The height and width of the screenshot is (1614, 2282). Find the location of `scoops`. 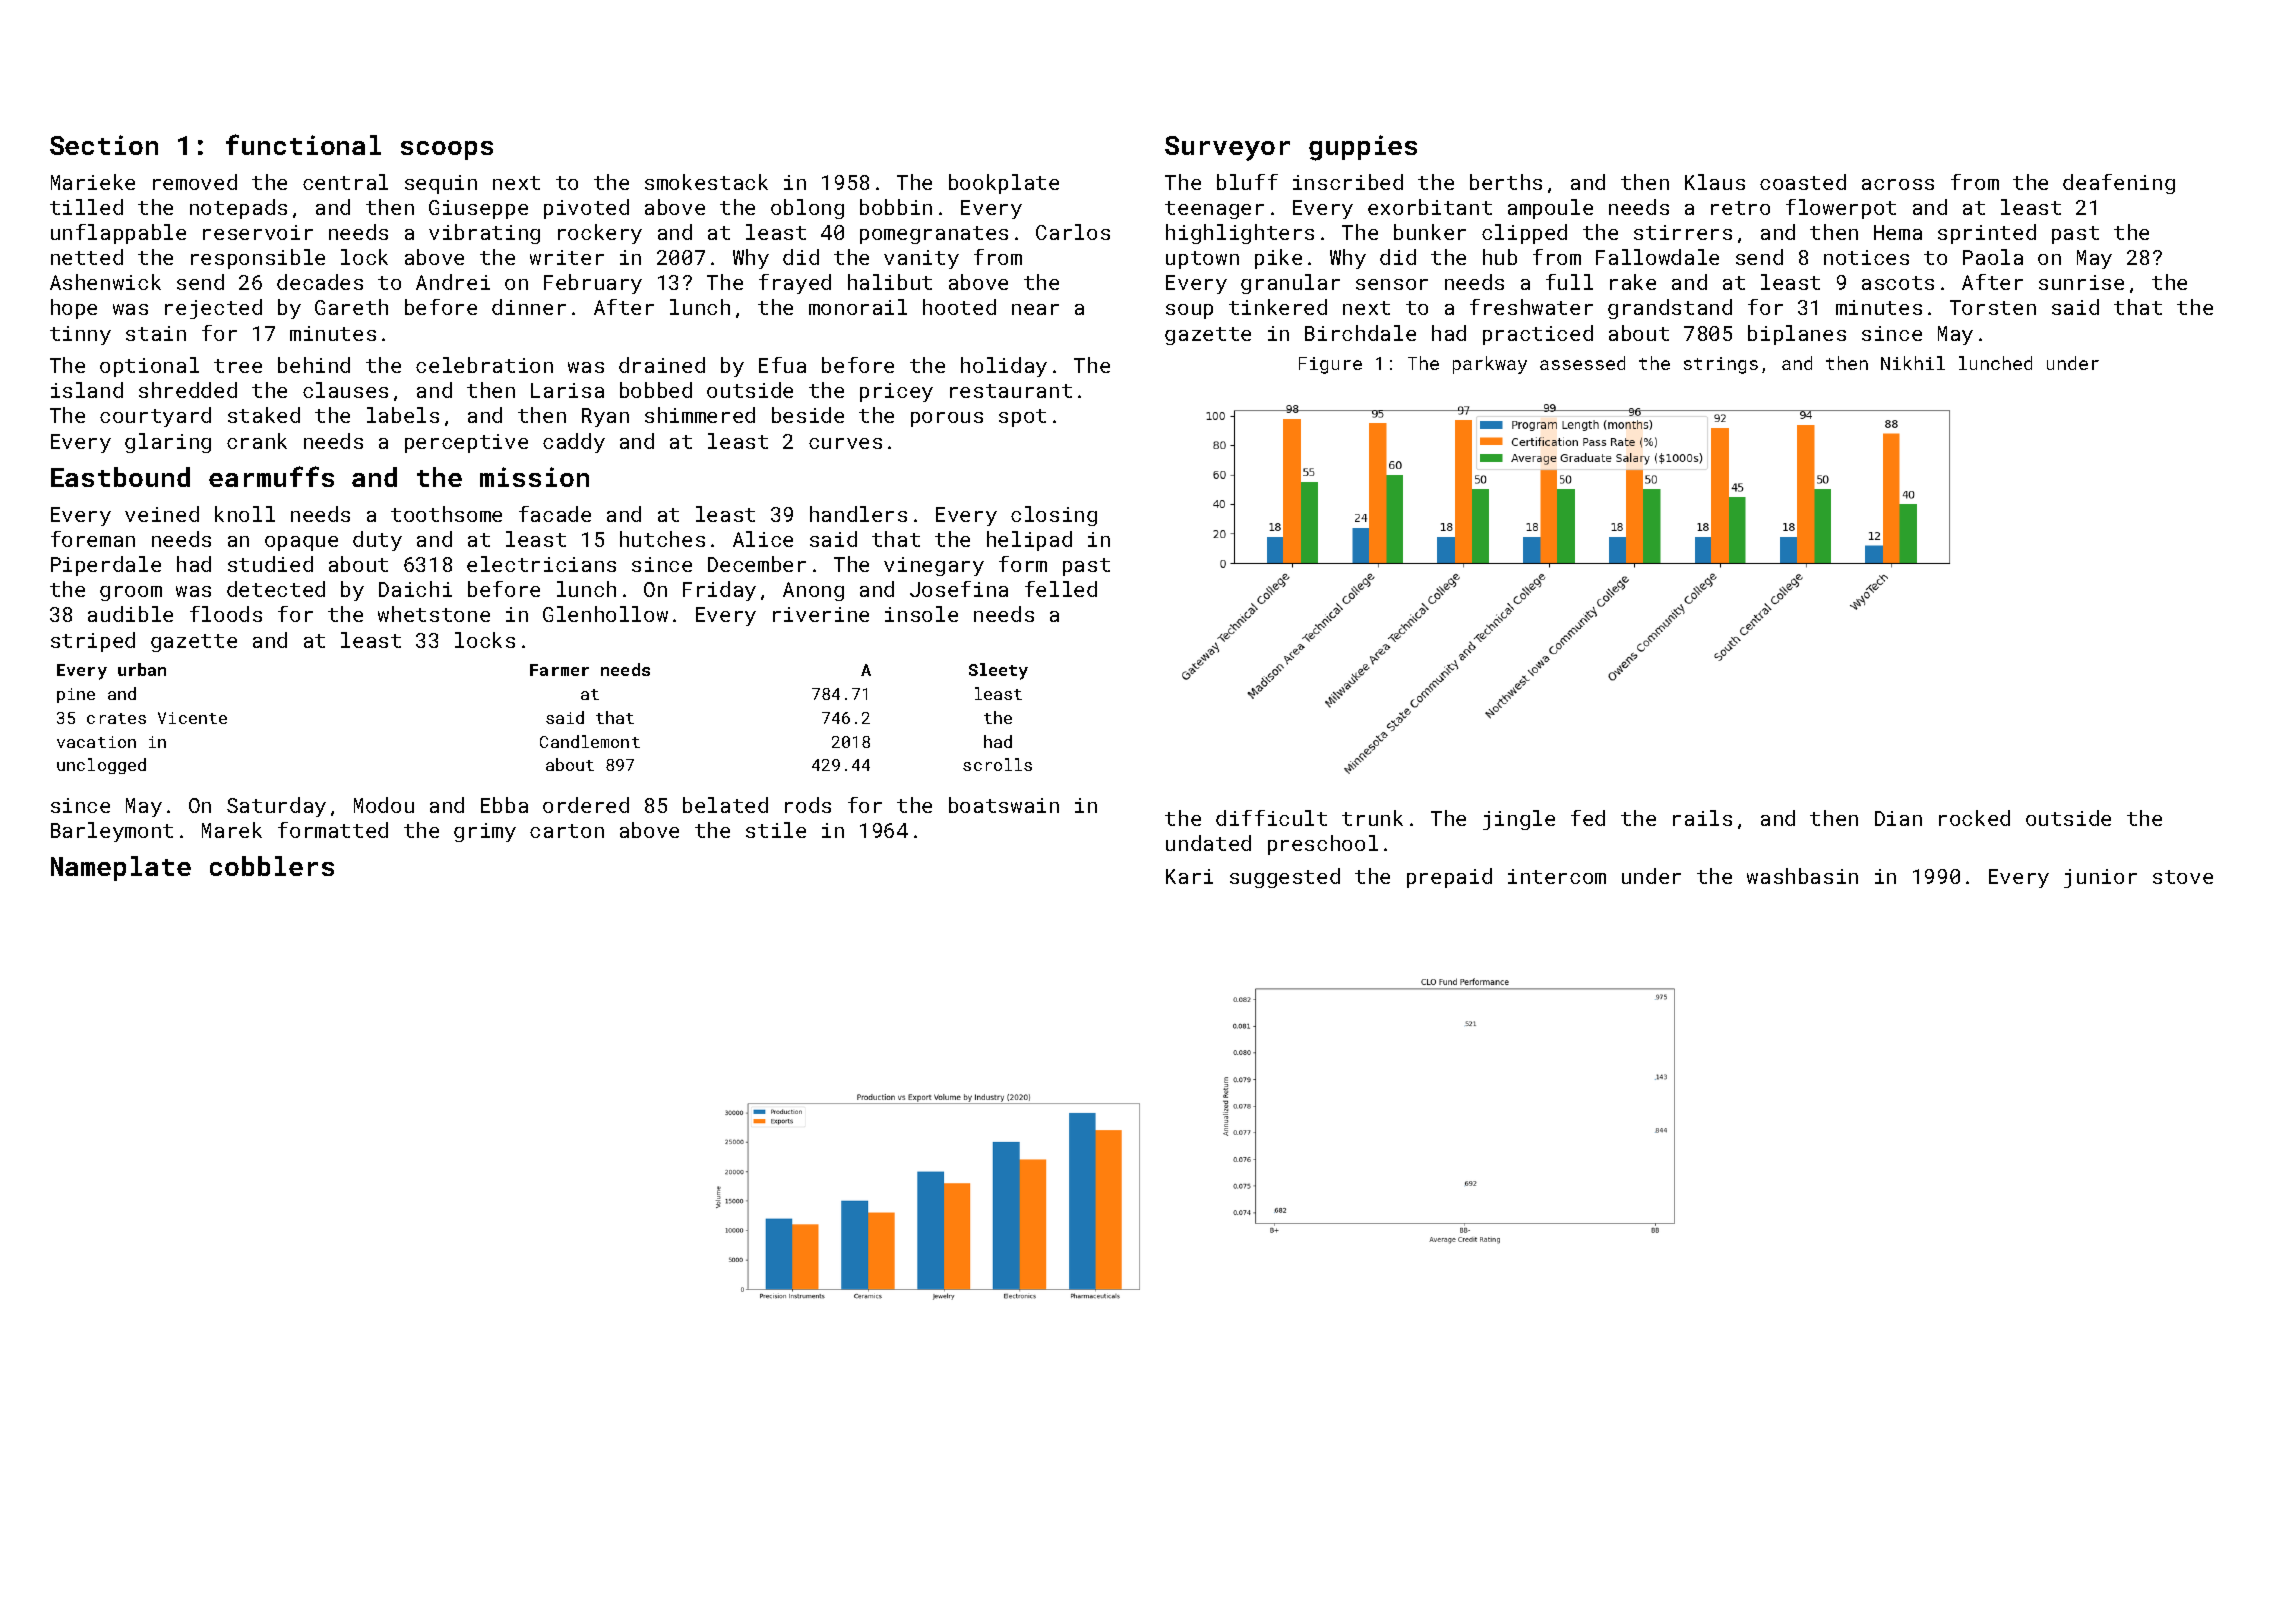

scoops is located at coordinates (447, 150).
